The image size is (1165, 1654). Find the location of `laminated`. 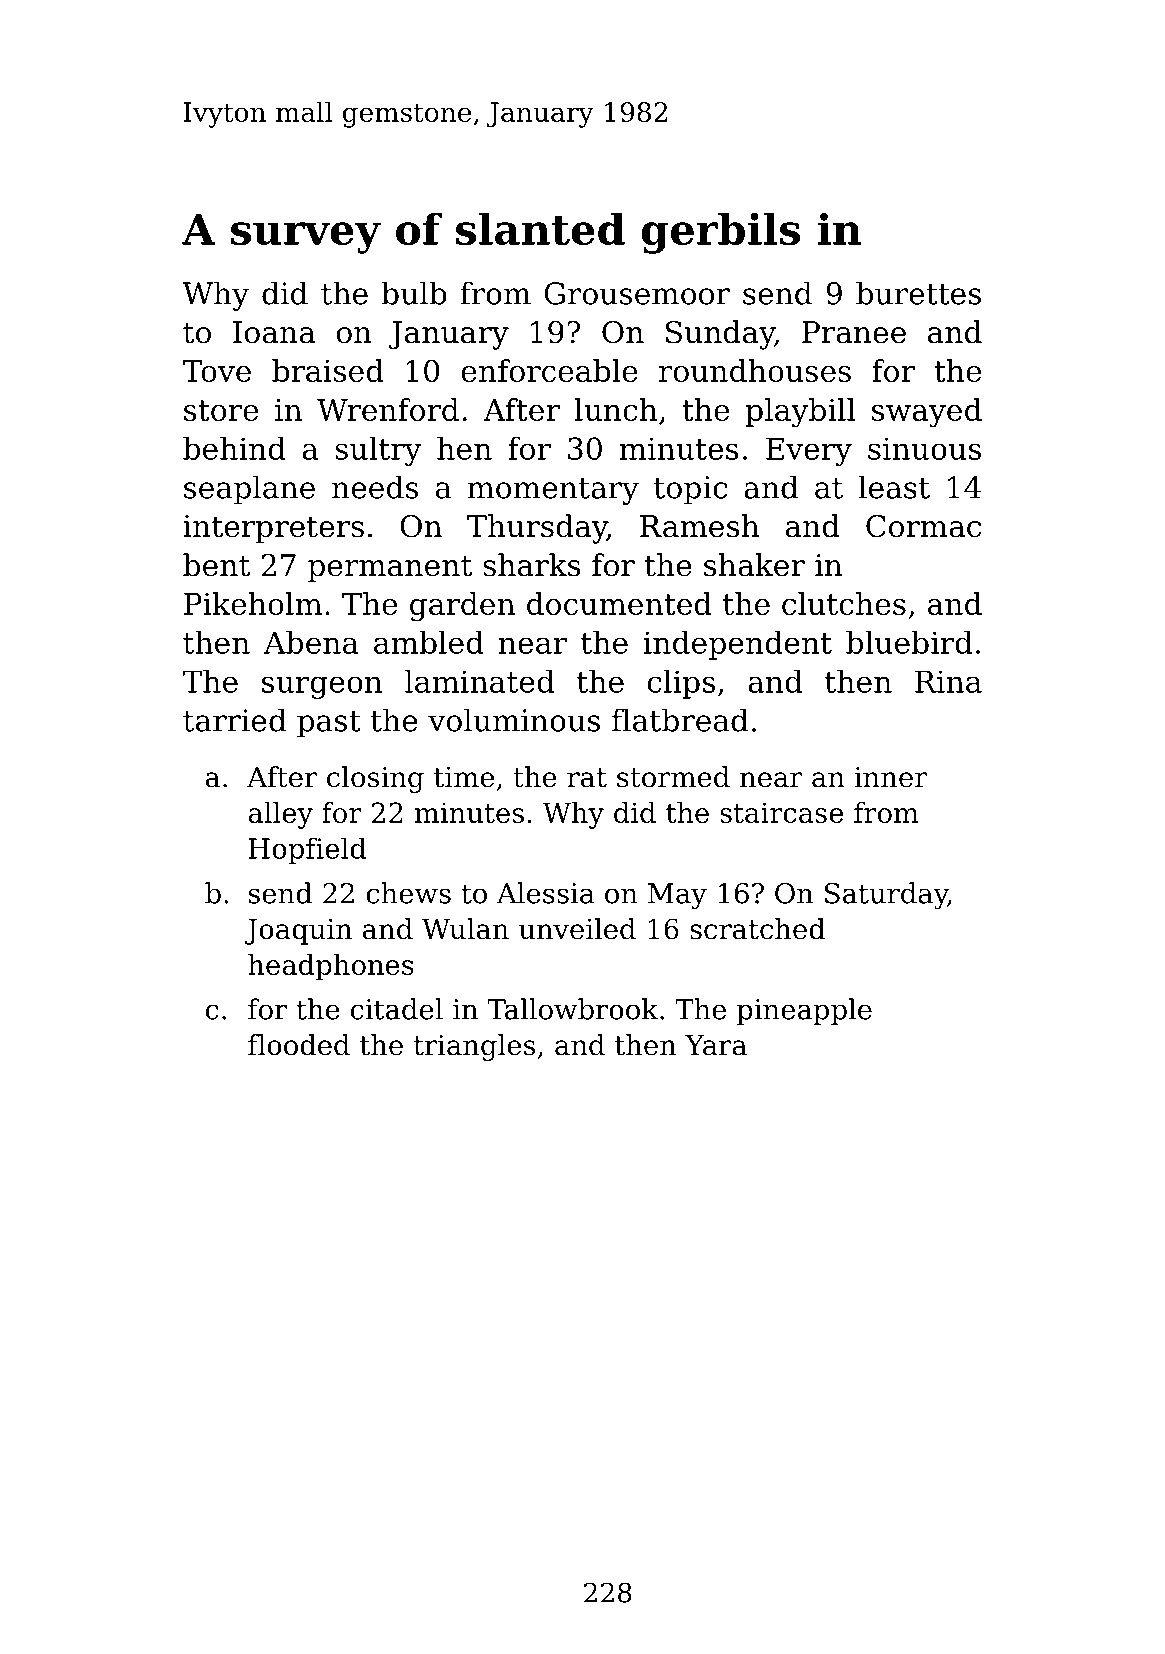

laminated is located at coordinates (479, 681).
